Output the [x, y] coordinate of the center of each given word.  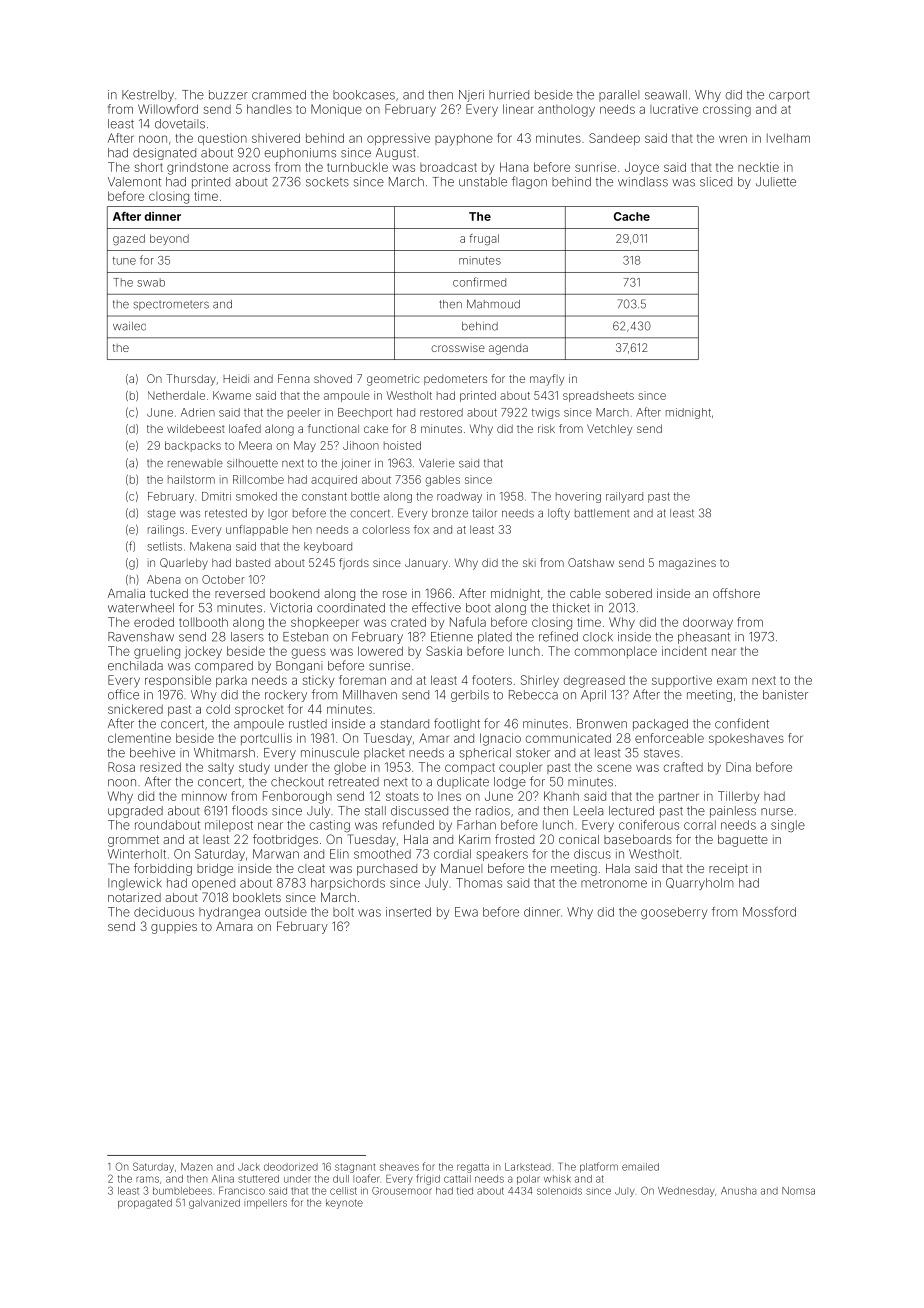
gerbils [470, 696]
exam [732, 681]
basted [253, 562]
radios [493, 811]
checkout [297, 782]
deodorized [291, 1167]
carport [789, 96]
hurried [509, 95]
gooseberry [674, 913]
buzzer [228, 95]
